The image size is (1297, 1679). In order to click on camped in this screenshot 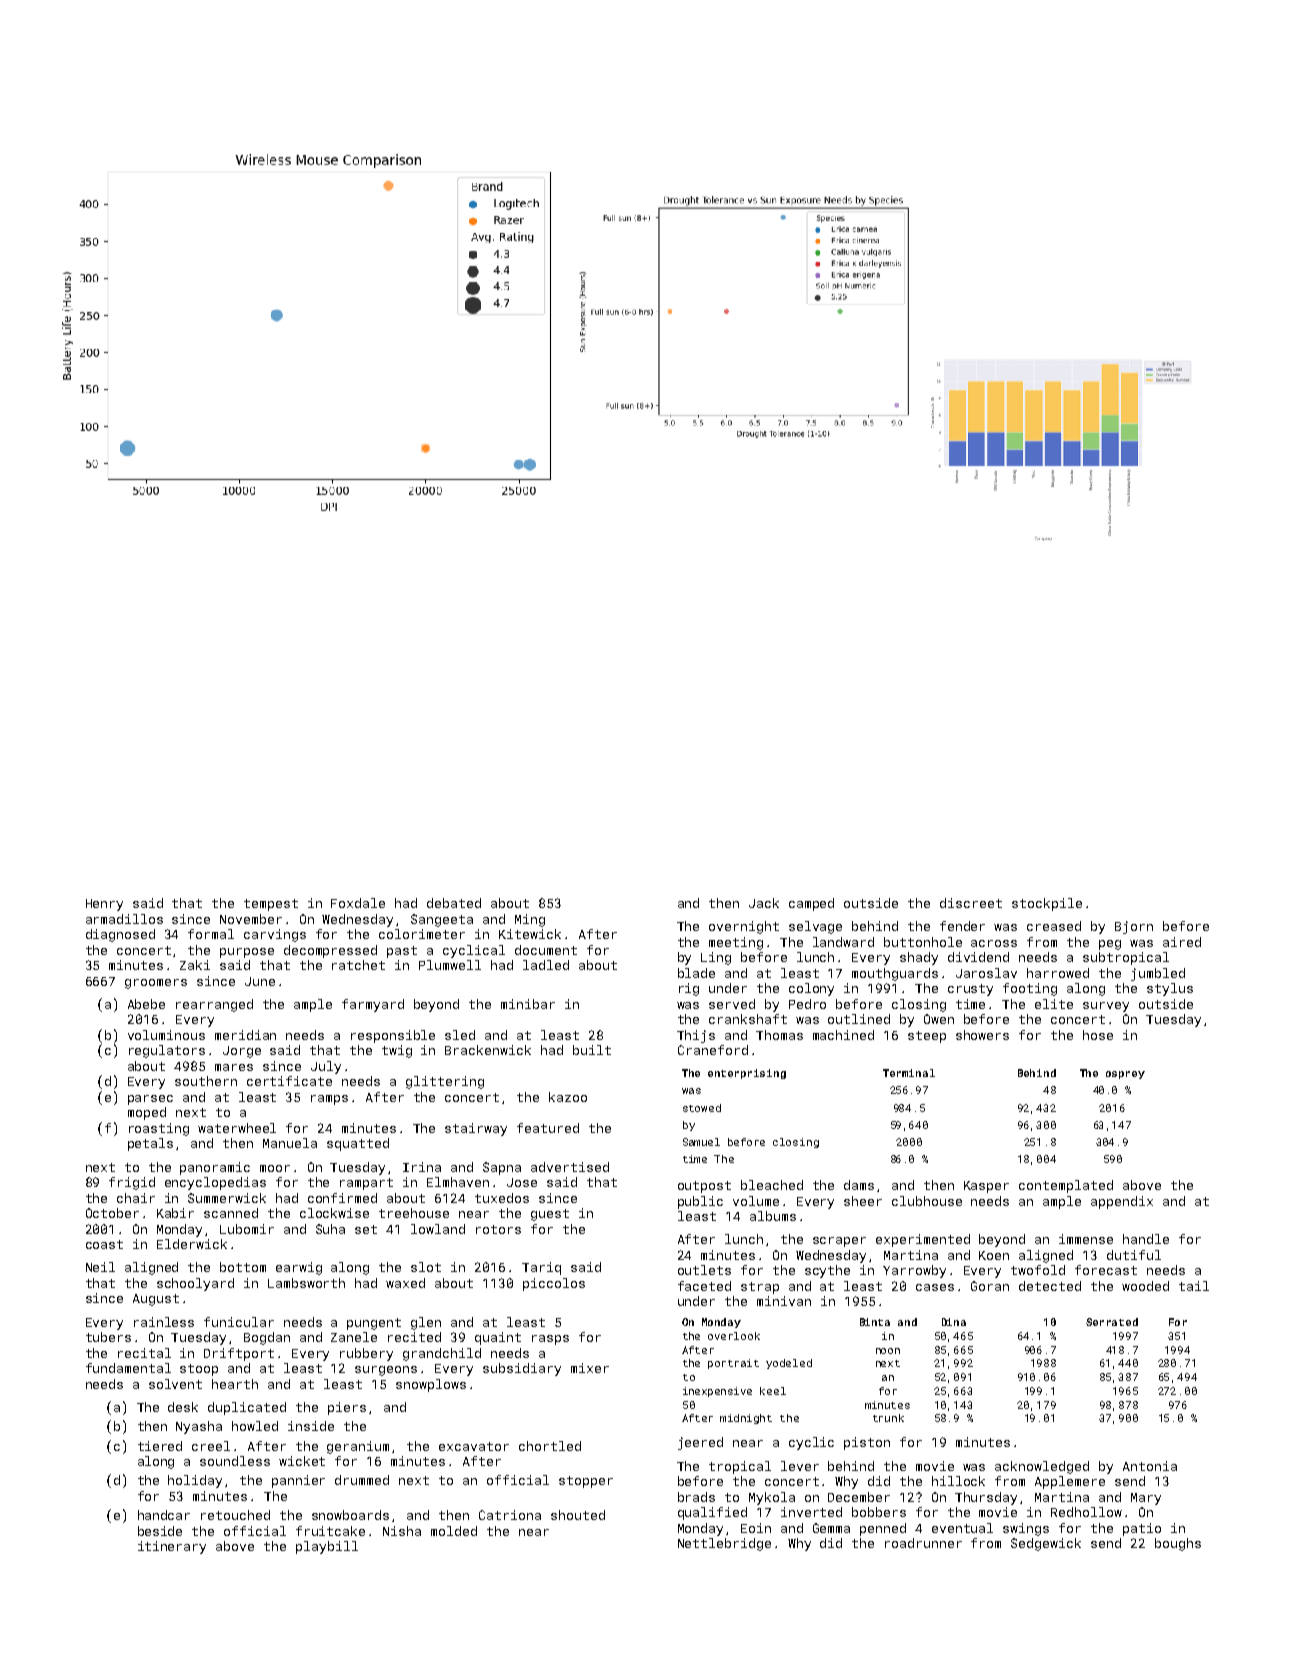, I will do `click(811, 904)`.
